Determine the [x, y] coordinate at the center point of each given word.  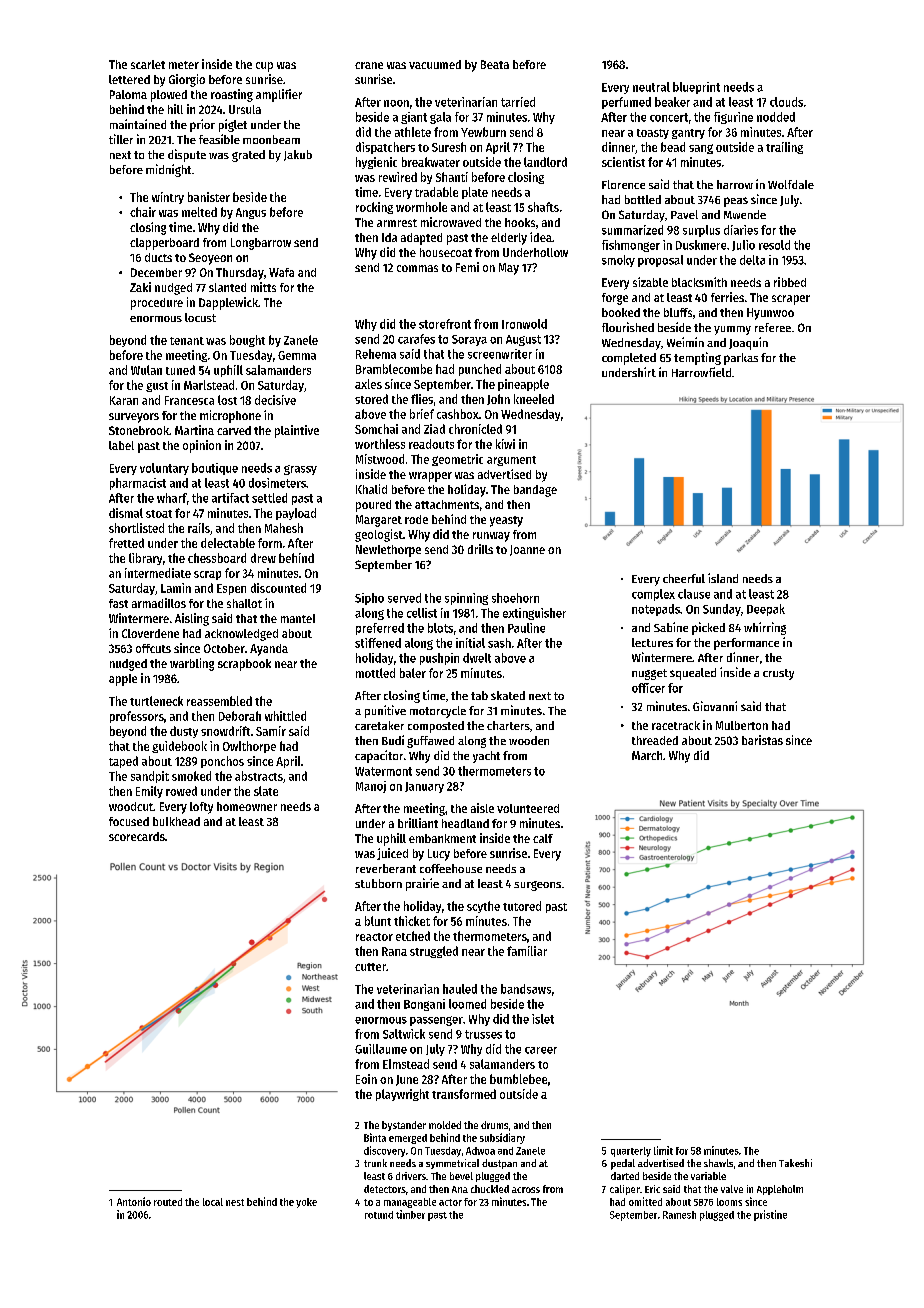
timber [410, 1214]
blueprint [696, 88]
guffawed [430, 742]
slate [266, 791]
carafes [416, 339]
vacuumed [435, 64]
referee [773, 327]
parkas [741, 359]
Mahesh [284, 528]
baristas [762, 740]
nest [235, 1202]
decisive [275, 400]
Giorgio [187, 80]
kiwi [505, 444]
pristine [770, 1215]
